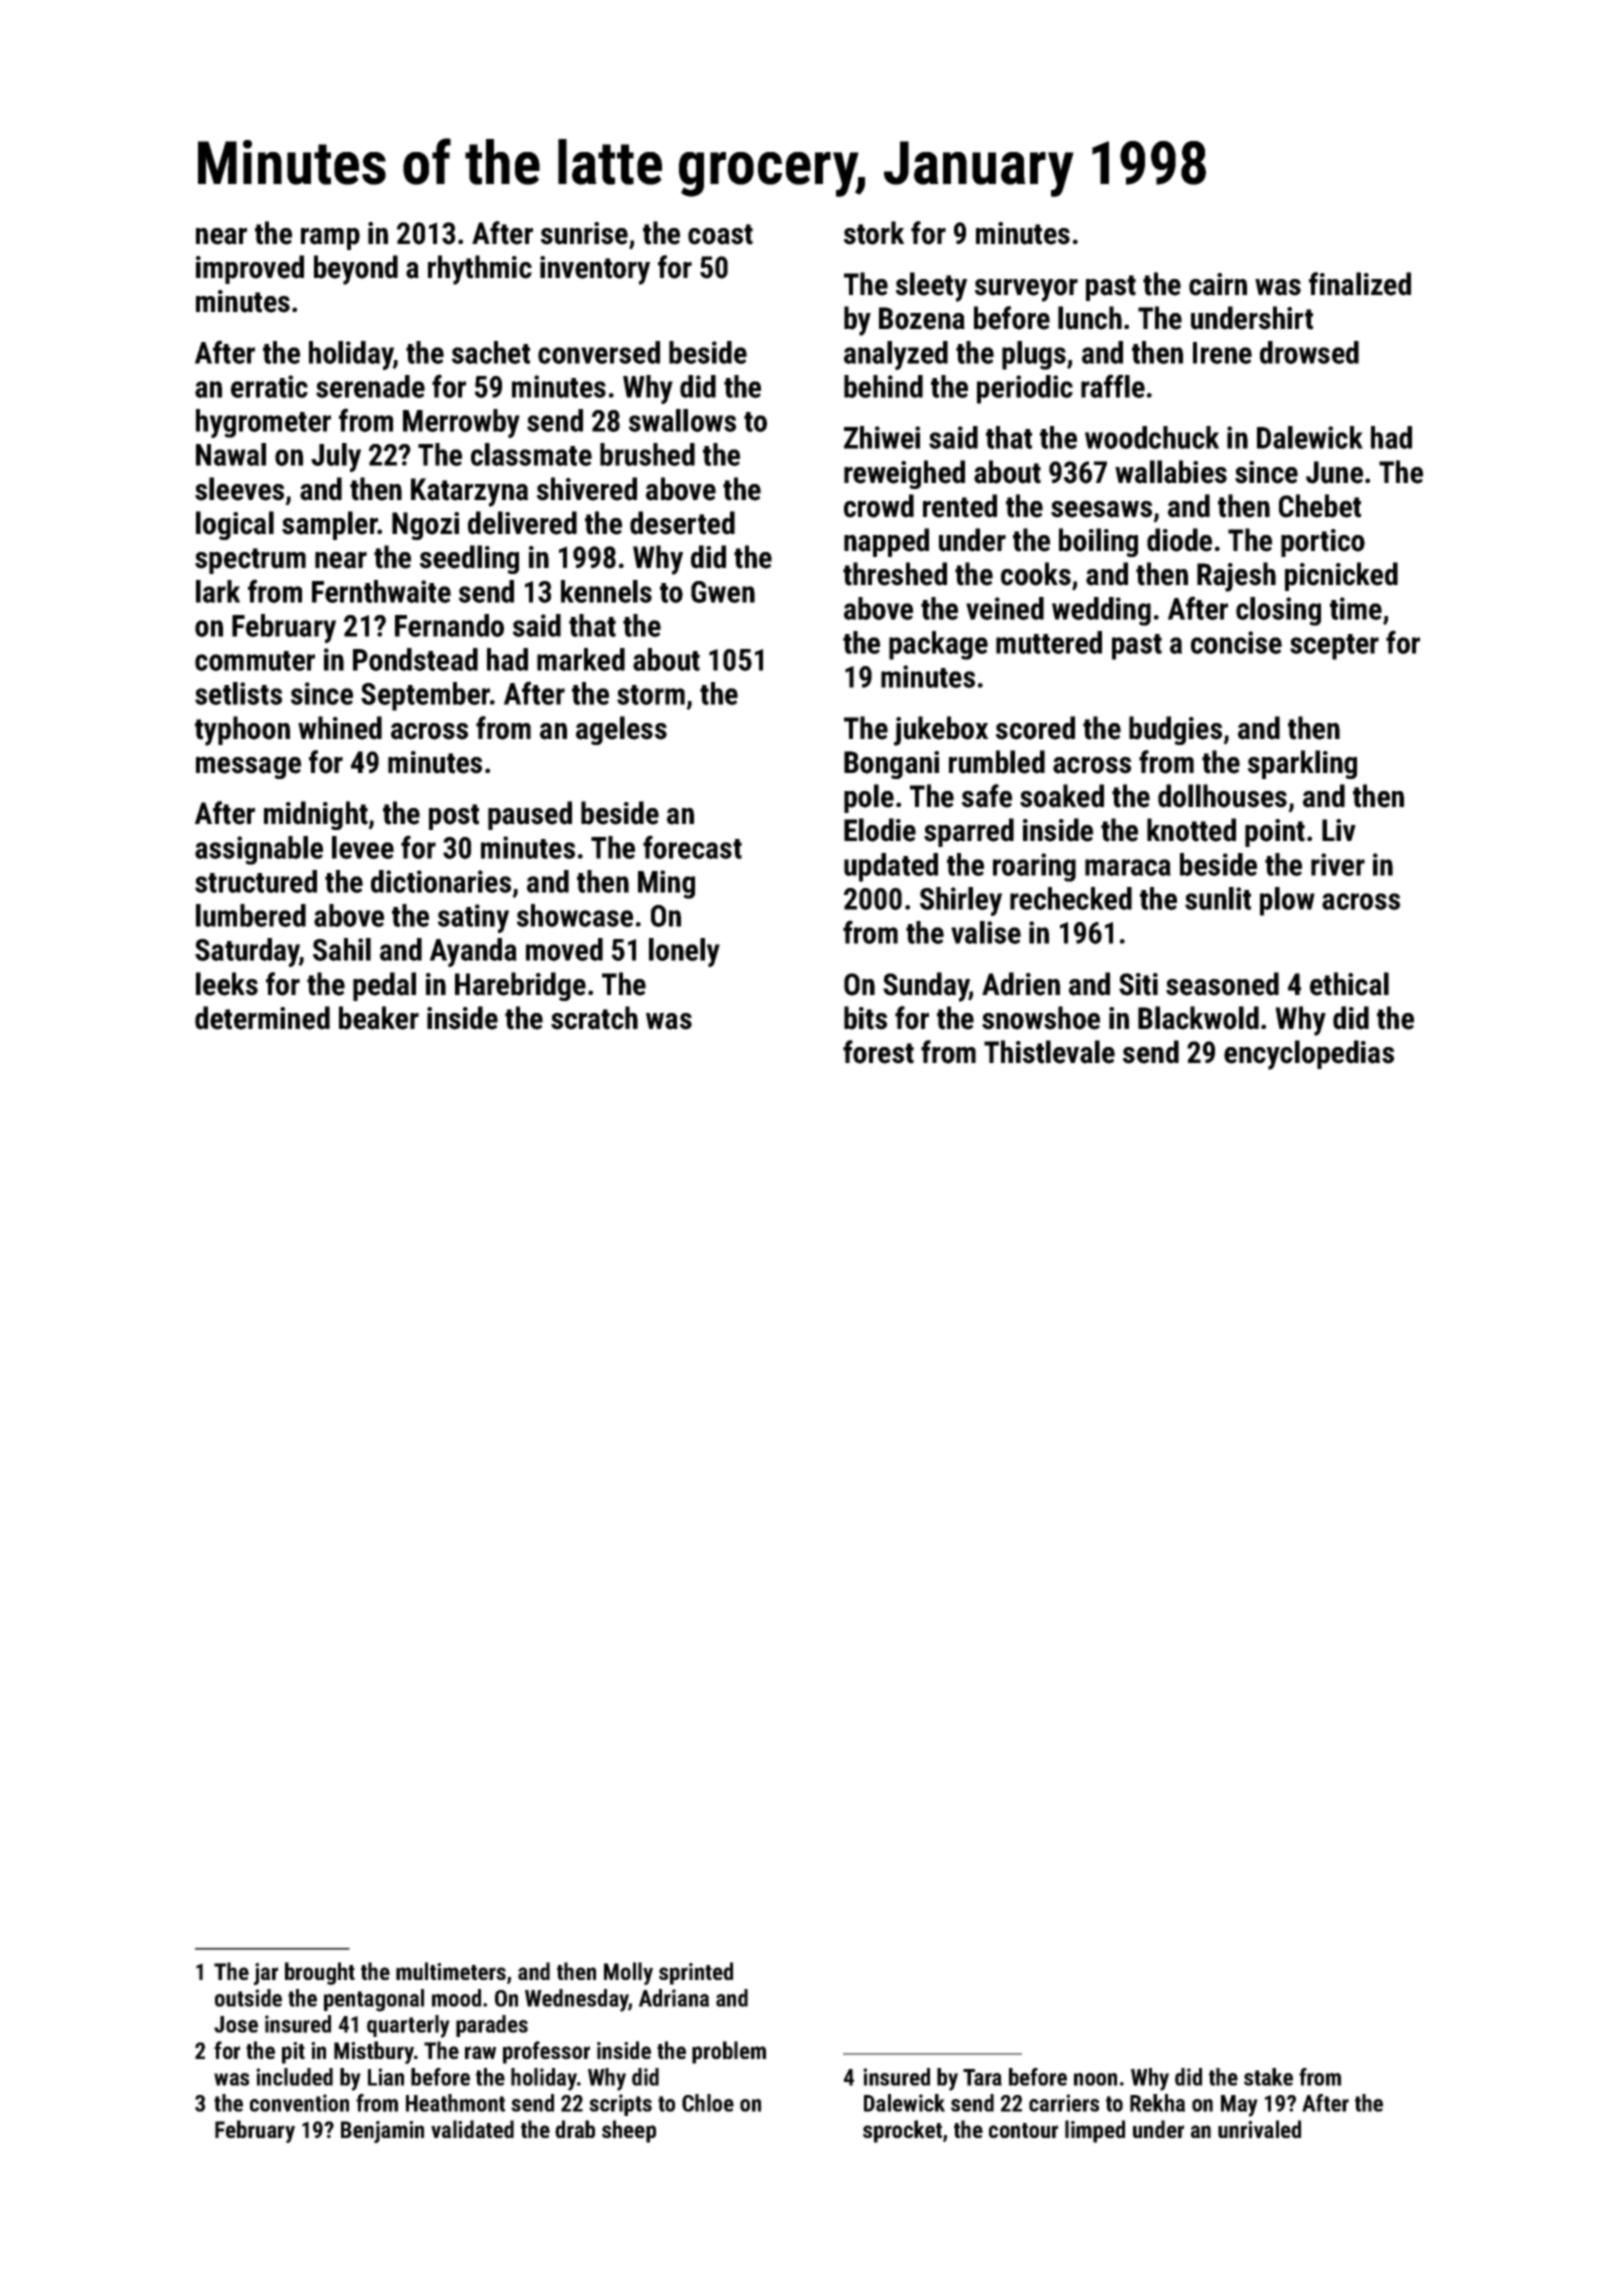 The image size is (1620, 2292). What do you see at coordinates (441, 881) in the screenshot?
I see `dictionaries` at bounding box center [441, 881].
